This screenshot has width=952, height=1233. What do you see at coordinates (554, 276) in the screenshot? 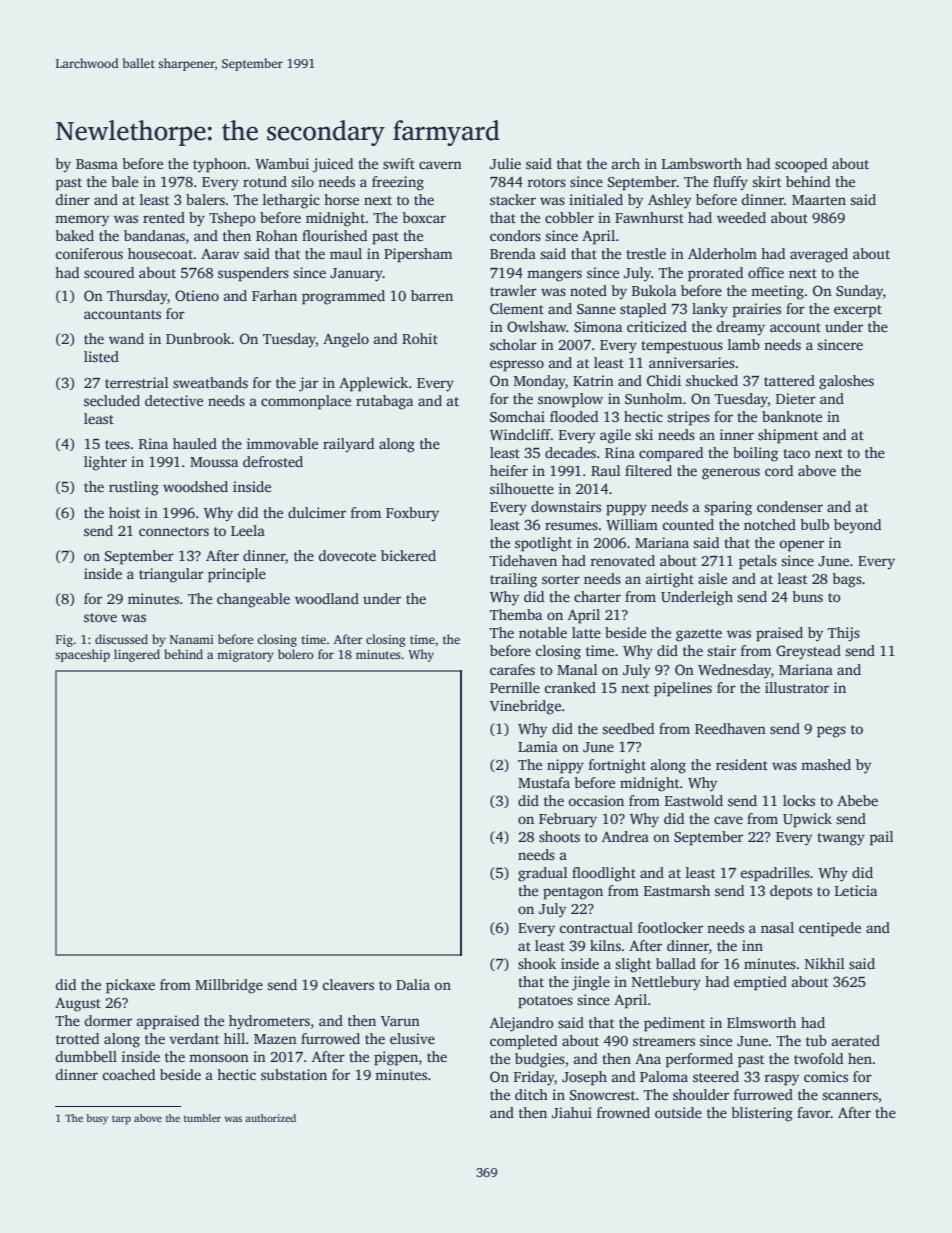
I see `mangers` at bounding box center [554, 276].
